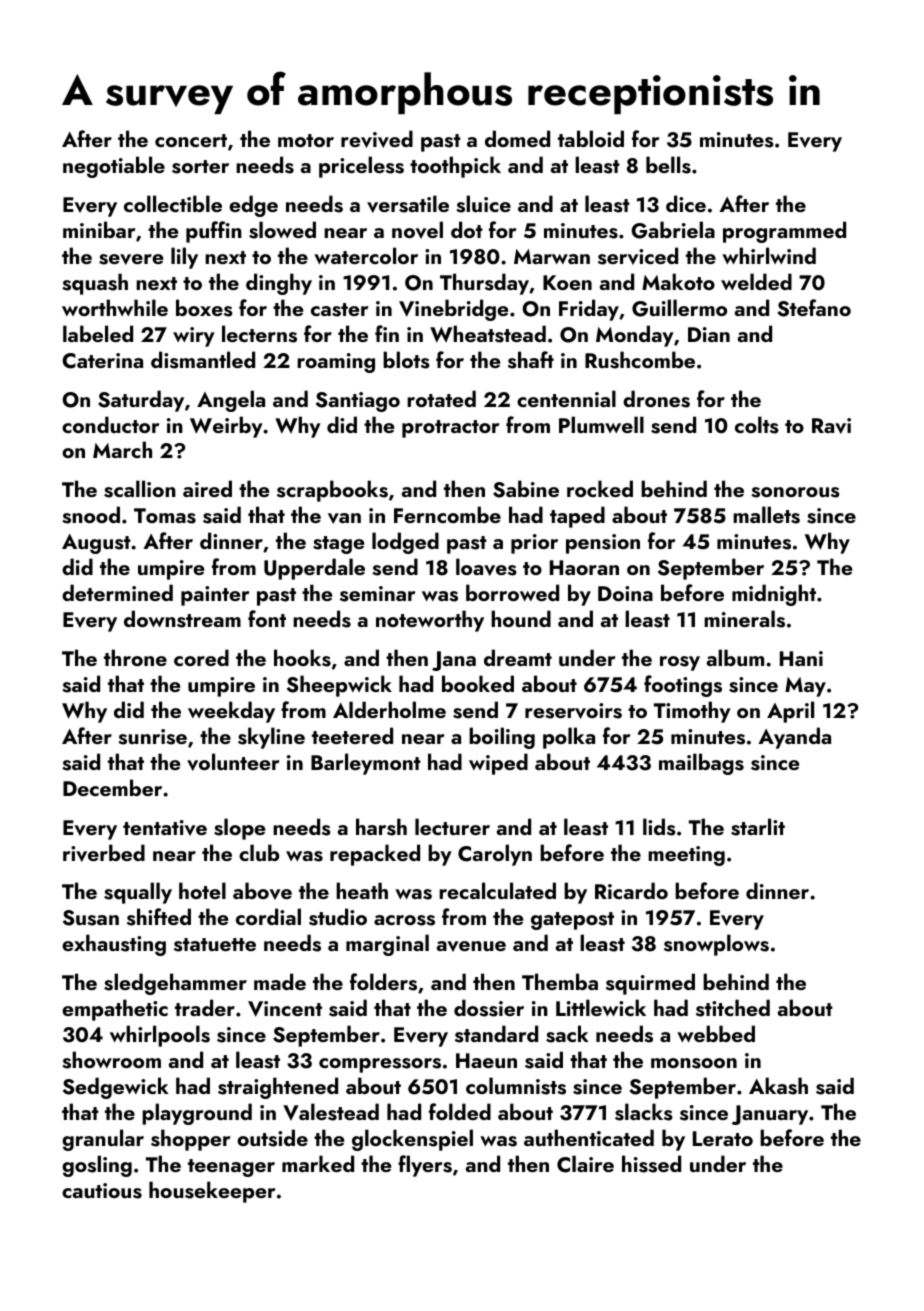 The width and height of the screenshot is (924, 1311). Describe the element at coordinates (805, 687) in the screenshot. I see `May` at that location.
